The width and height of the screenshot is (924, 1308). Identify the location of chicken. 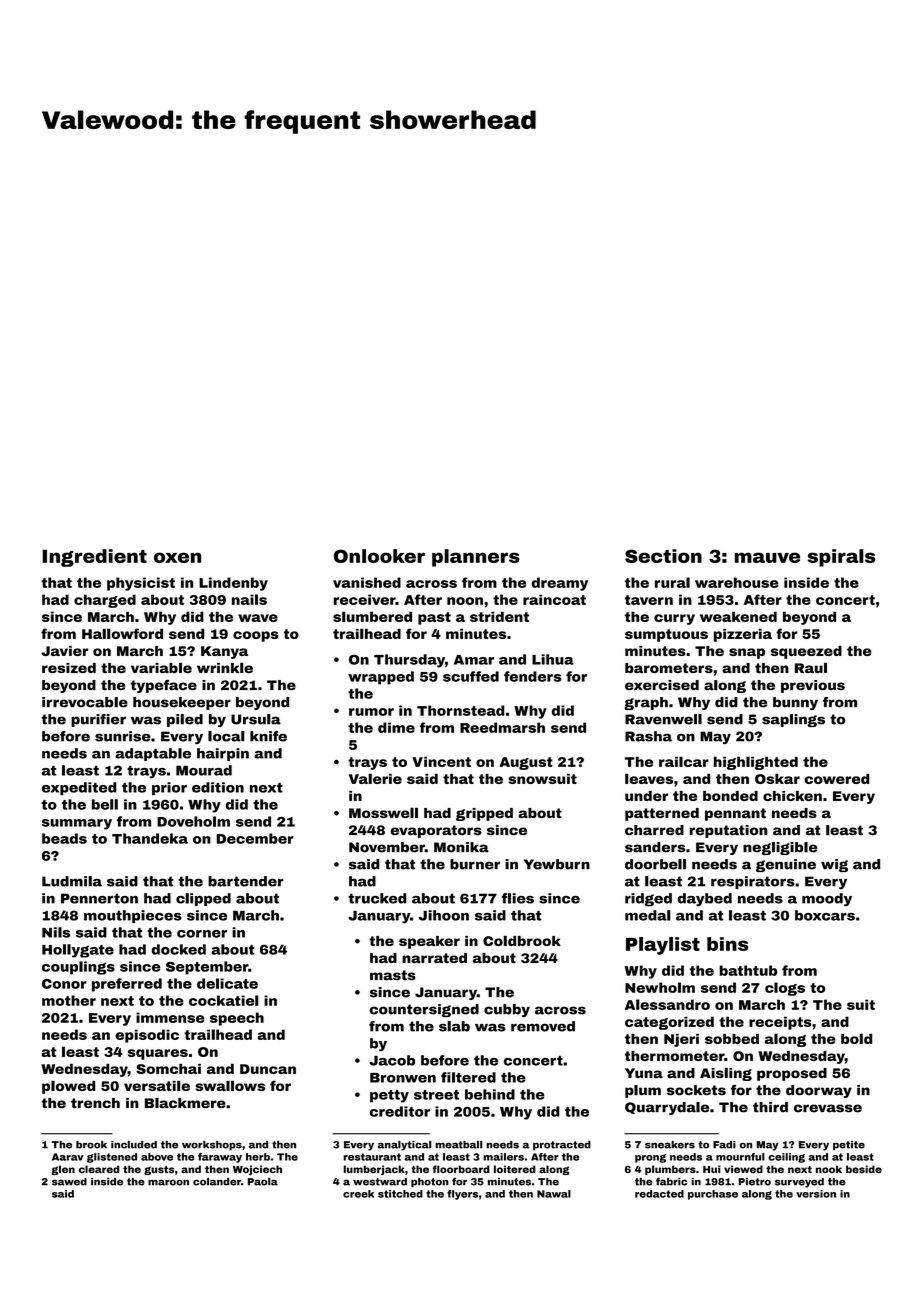
(792, 796).
